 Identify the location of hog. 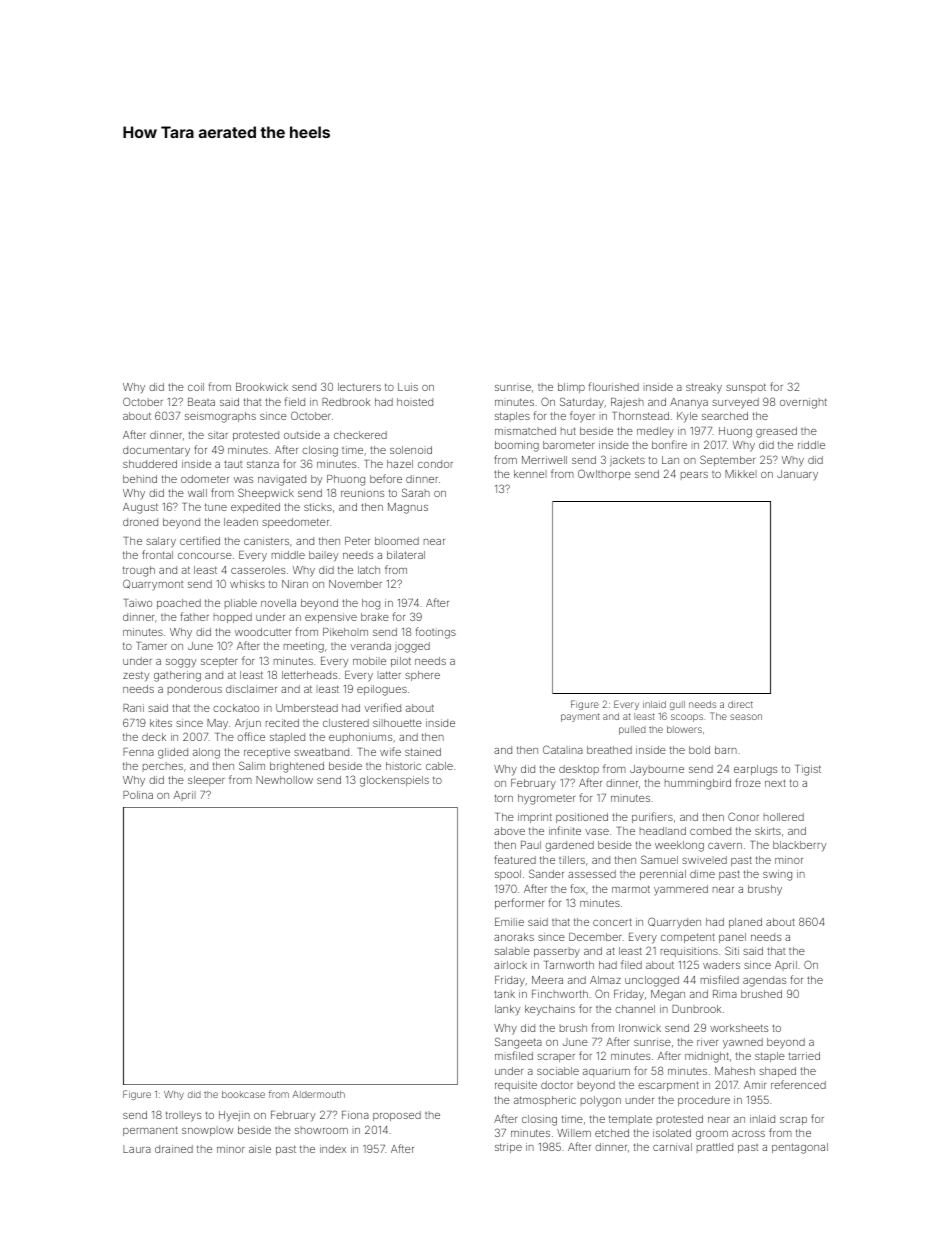
(371, 604).
